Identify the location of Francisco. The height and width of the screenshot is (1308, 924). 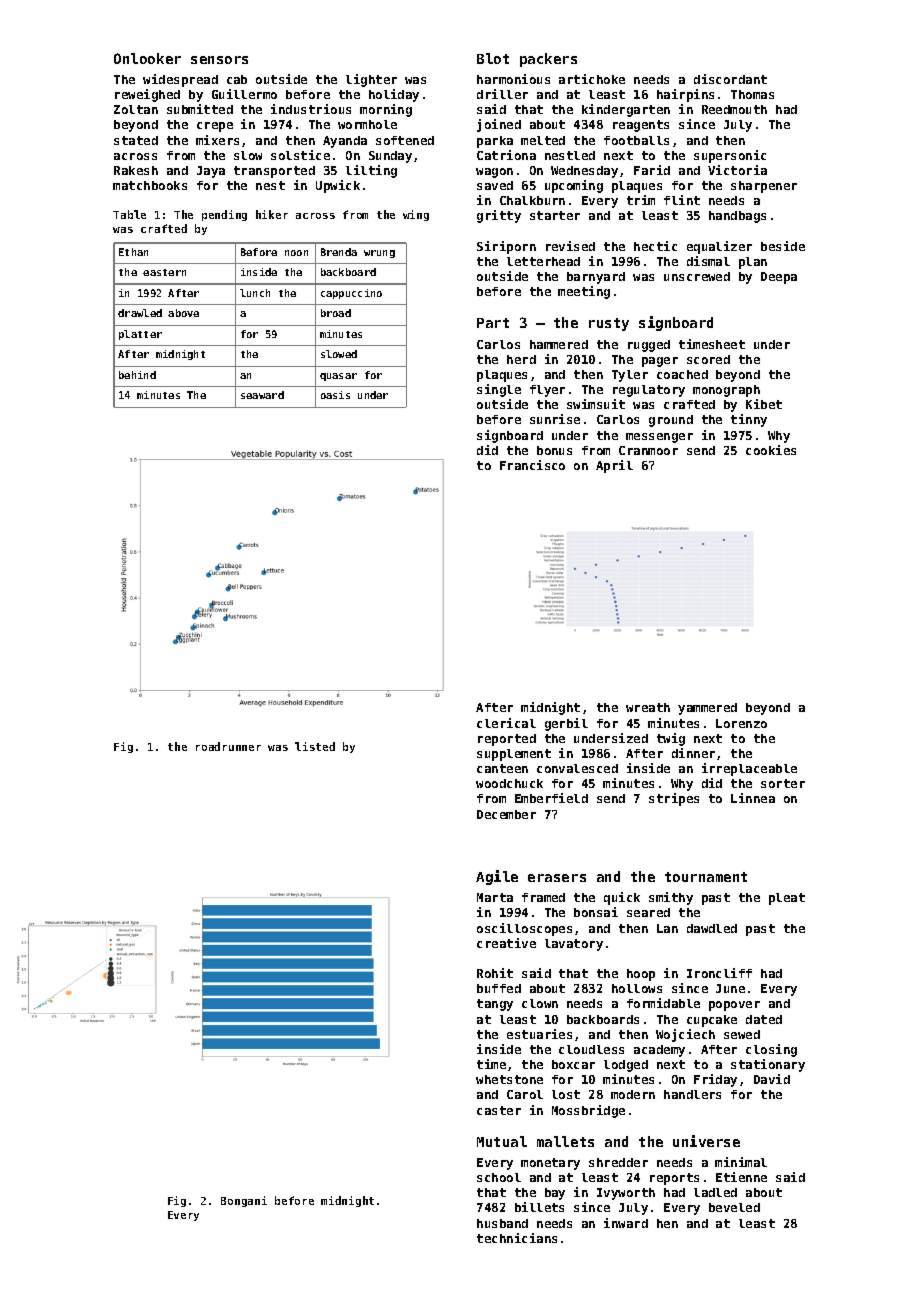
(532, 465).
